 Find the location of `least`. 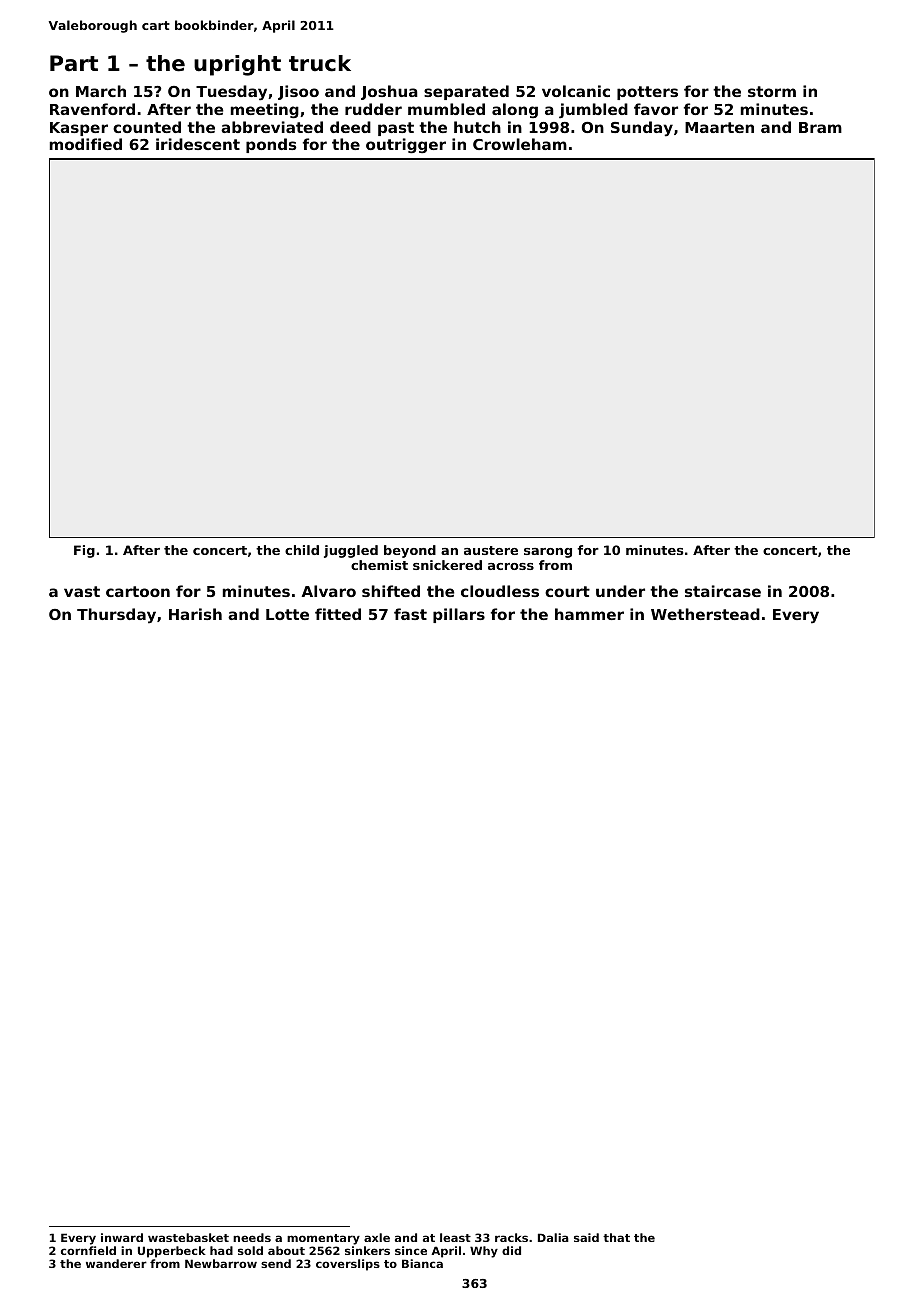

least is located at coordinates (455, 1237).
